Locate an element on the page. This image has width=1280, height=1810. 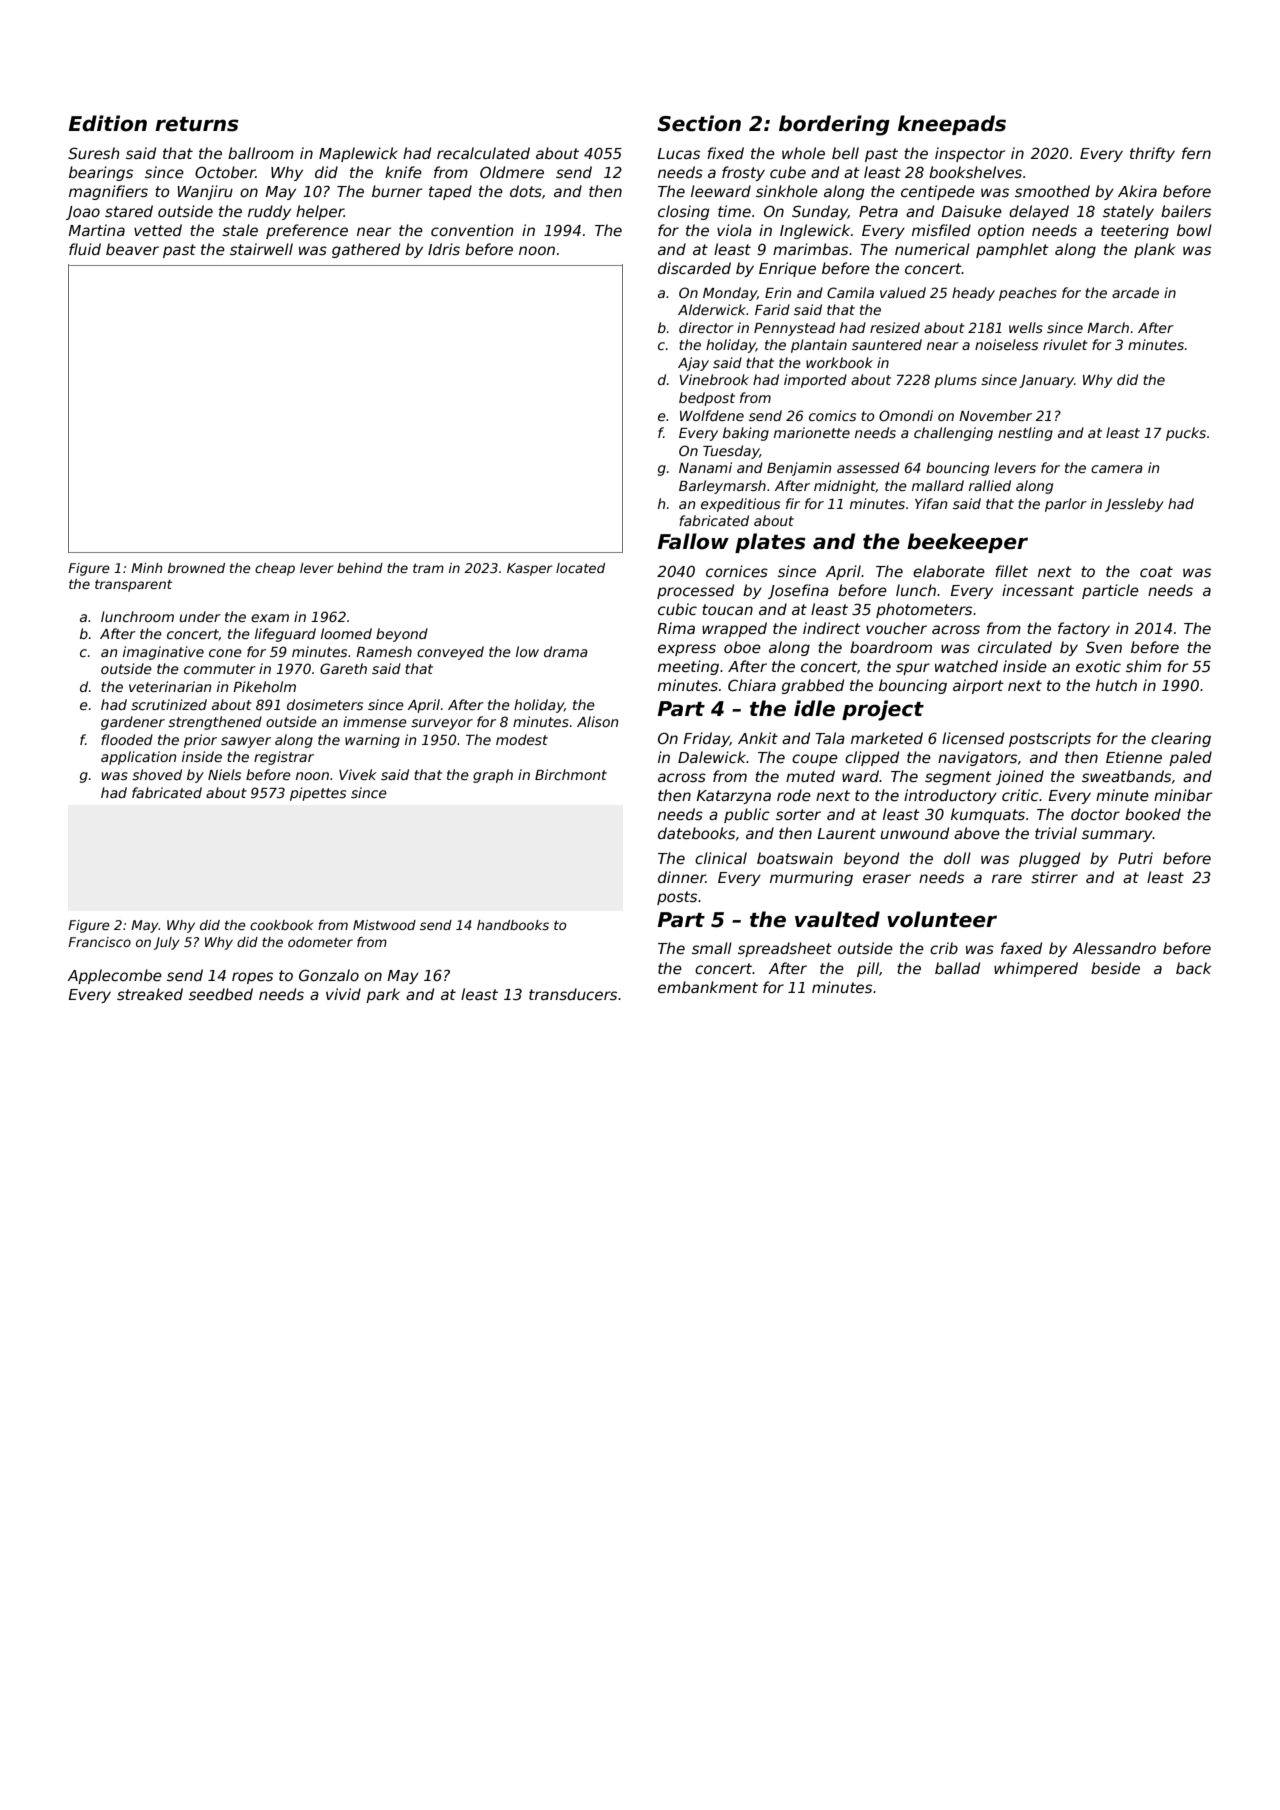
Maplewick is located at coordinates (358, 154).
